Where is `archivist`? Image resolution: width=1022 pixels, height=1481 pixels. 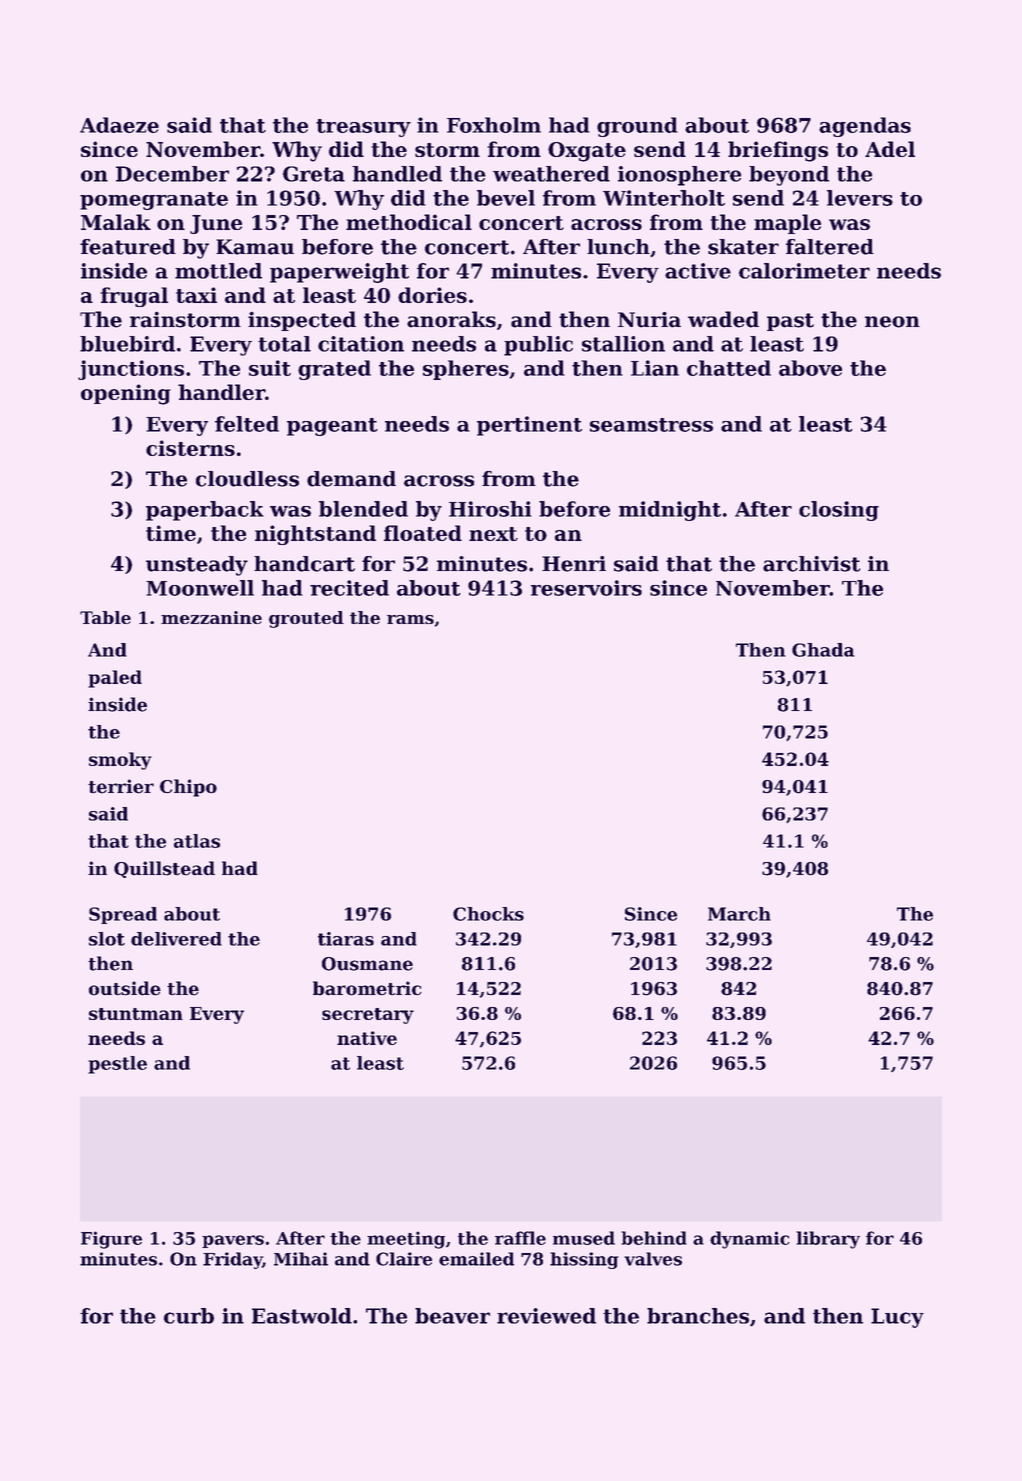 archivist is located at coordinates (811, 564).
